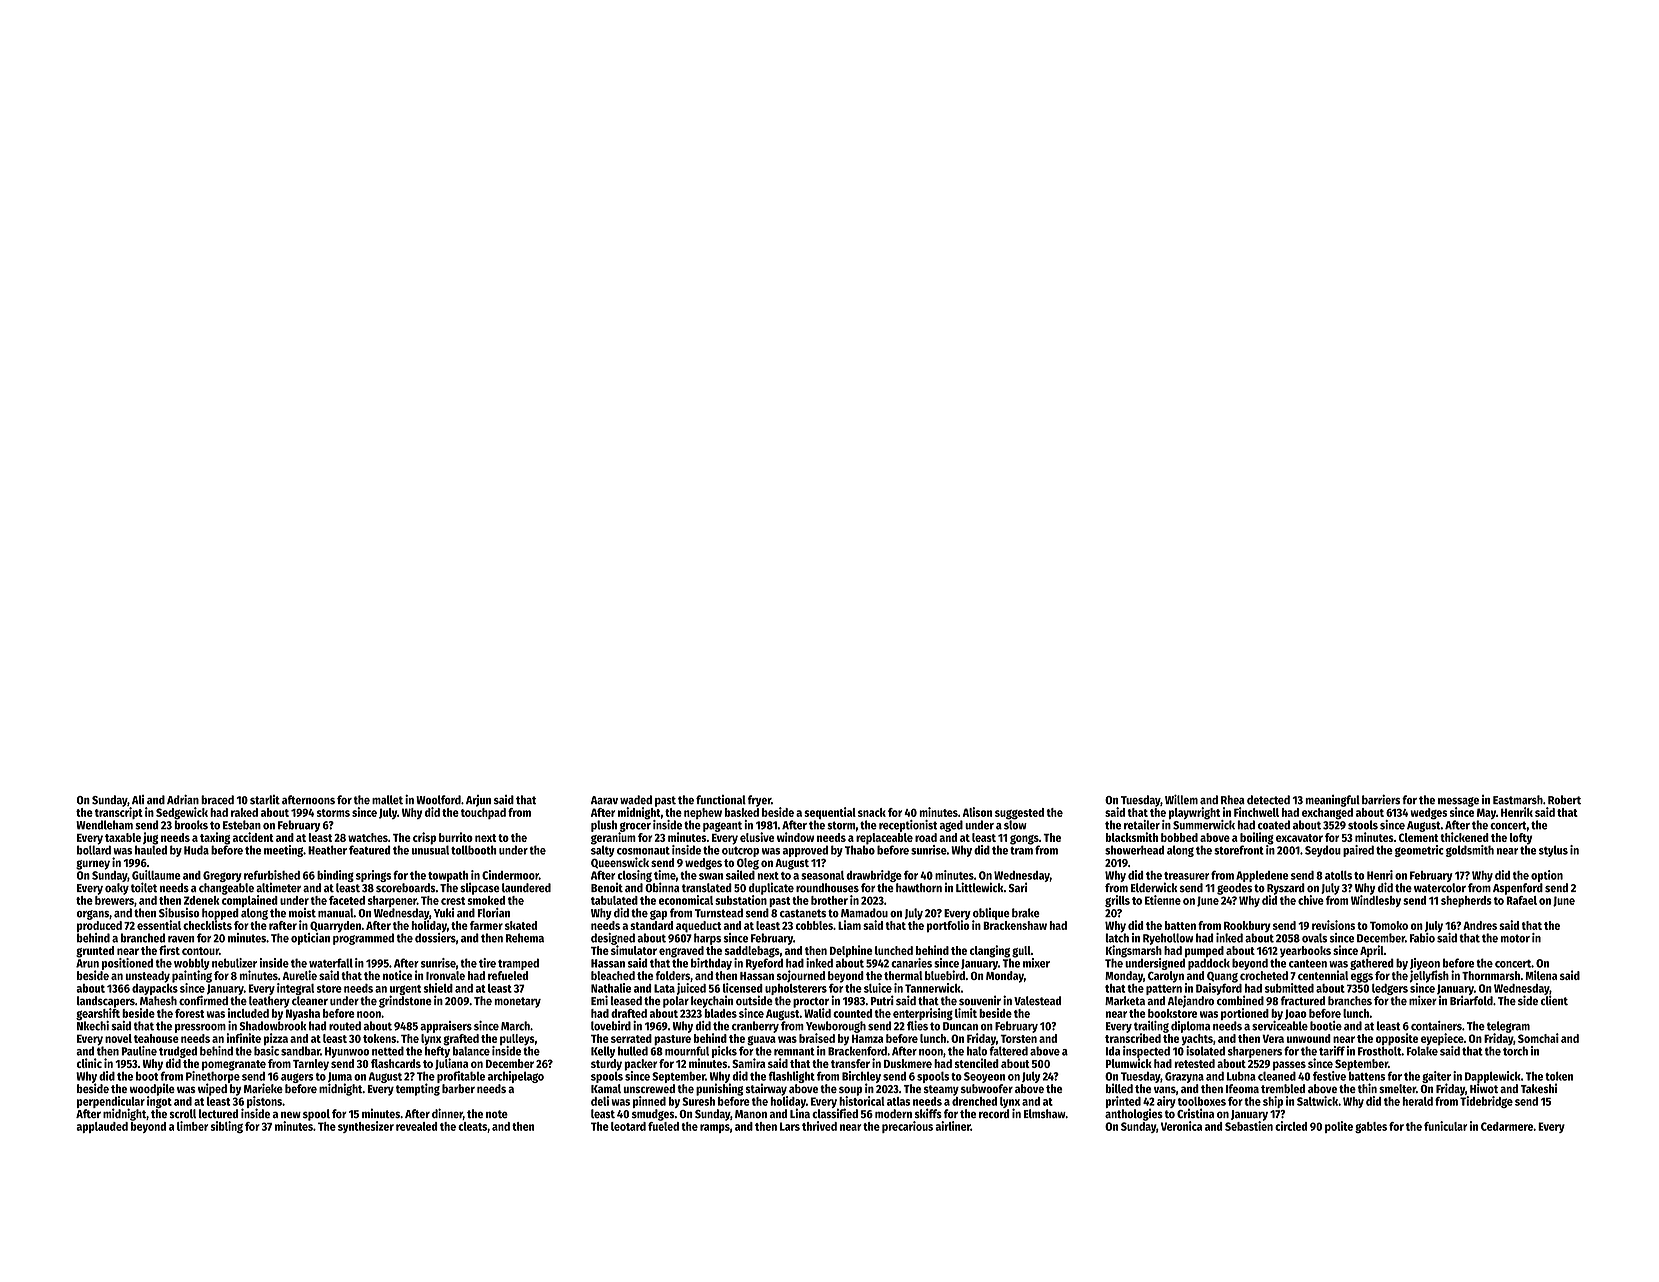 The width and height of the screenshot is (1659, 1282). What do you see at coordinates (1363, 825) in the screenshot?
I see `stools` at bounding box center [1363, 825].
